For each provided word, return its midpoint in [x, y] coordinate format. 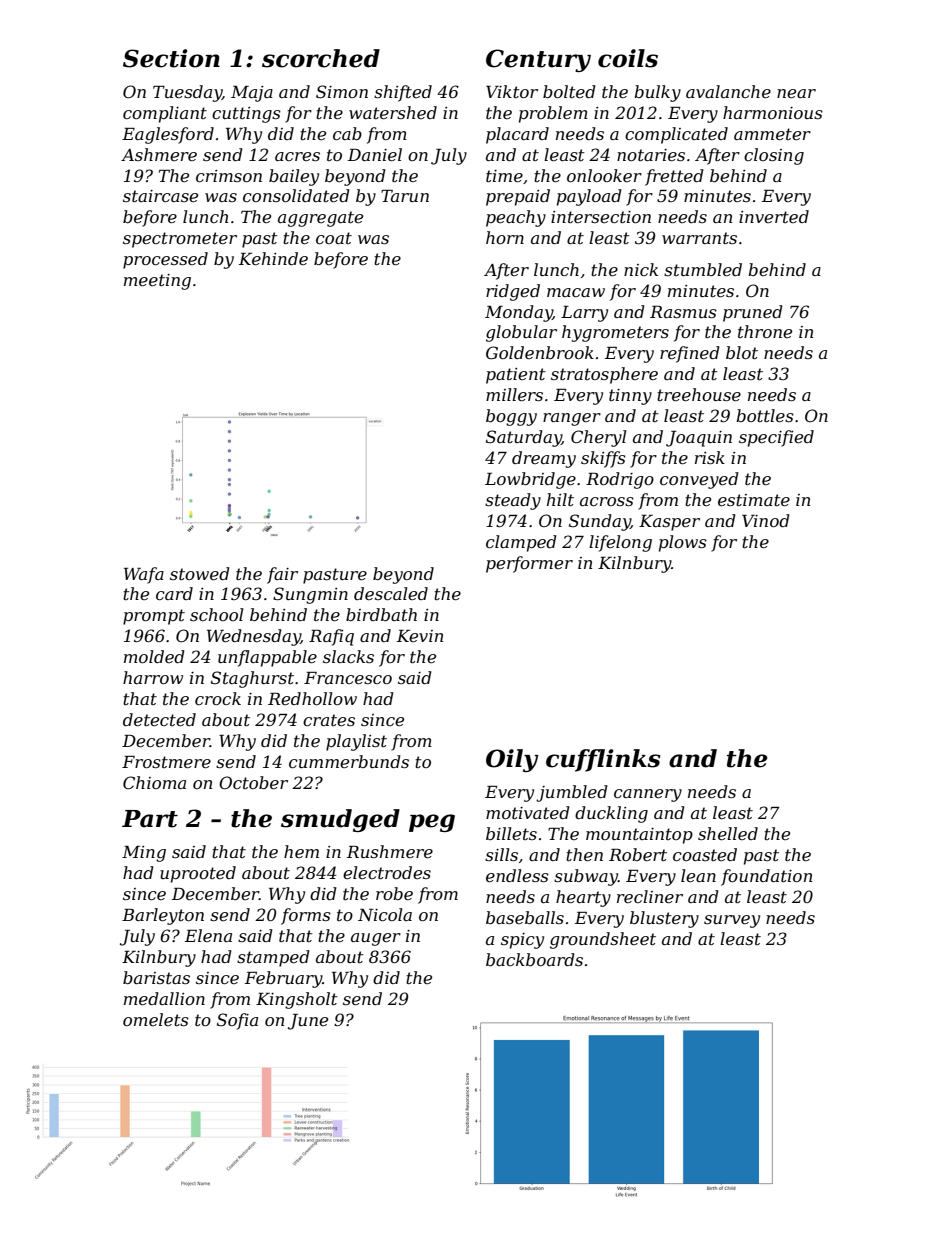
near [796, 93]
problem [553, 114]
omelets [156, 1019]
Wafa [144, 575]
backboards [534, 959]
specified [776, 438]
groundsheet [603, 940]
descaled [391, 593]
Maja [252, 94]
